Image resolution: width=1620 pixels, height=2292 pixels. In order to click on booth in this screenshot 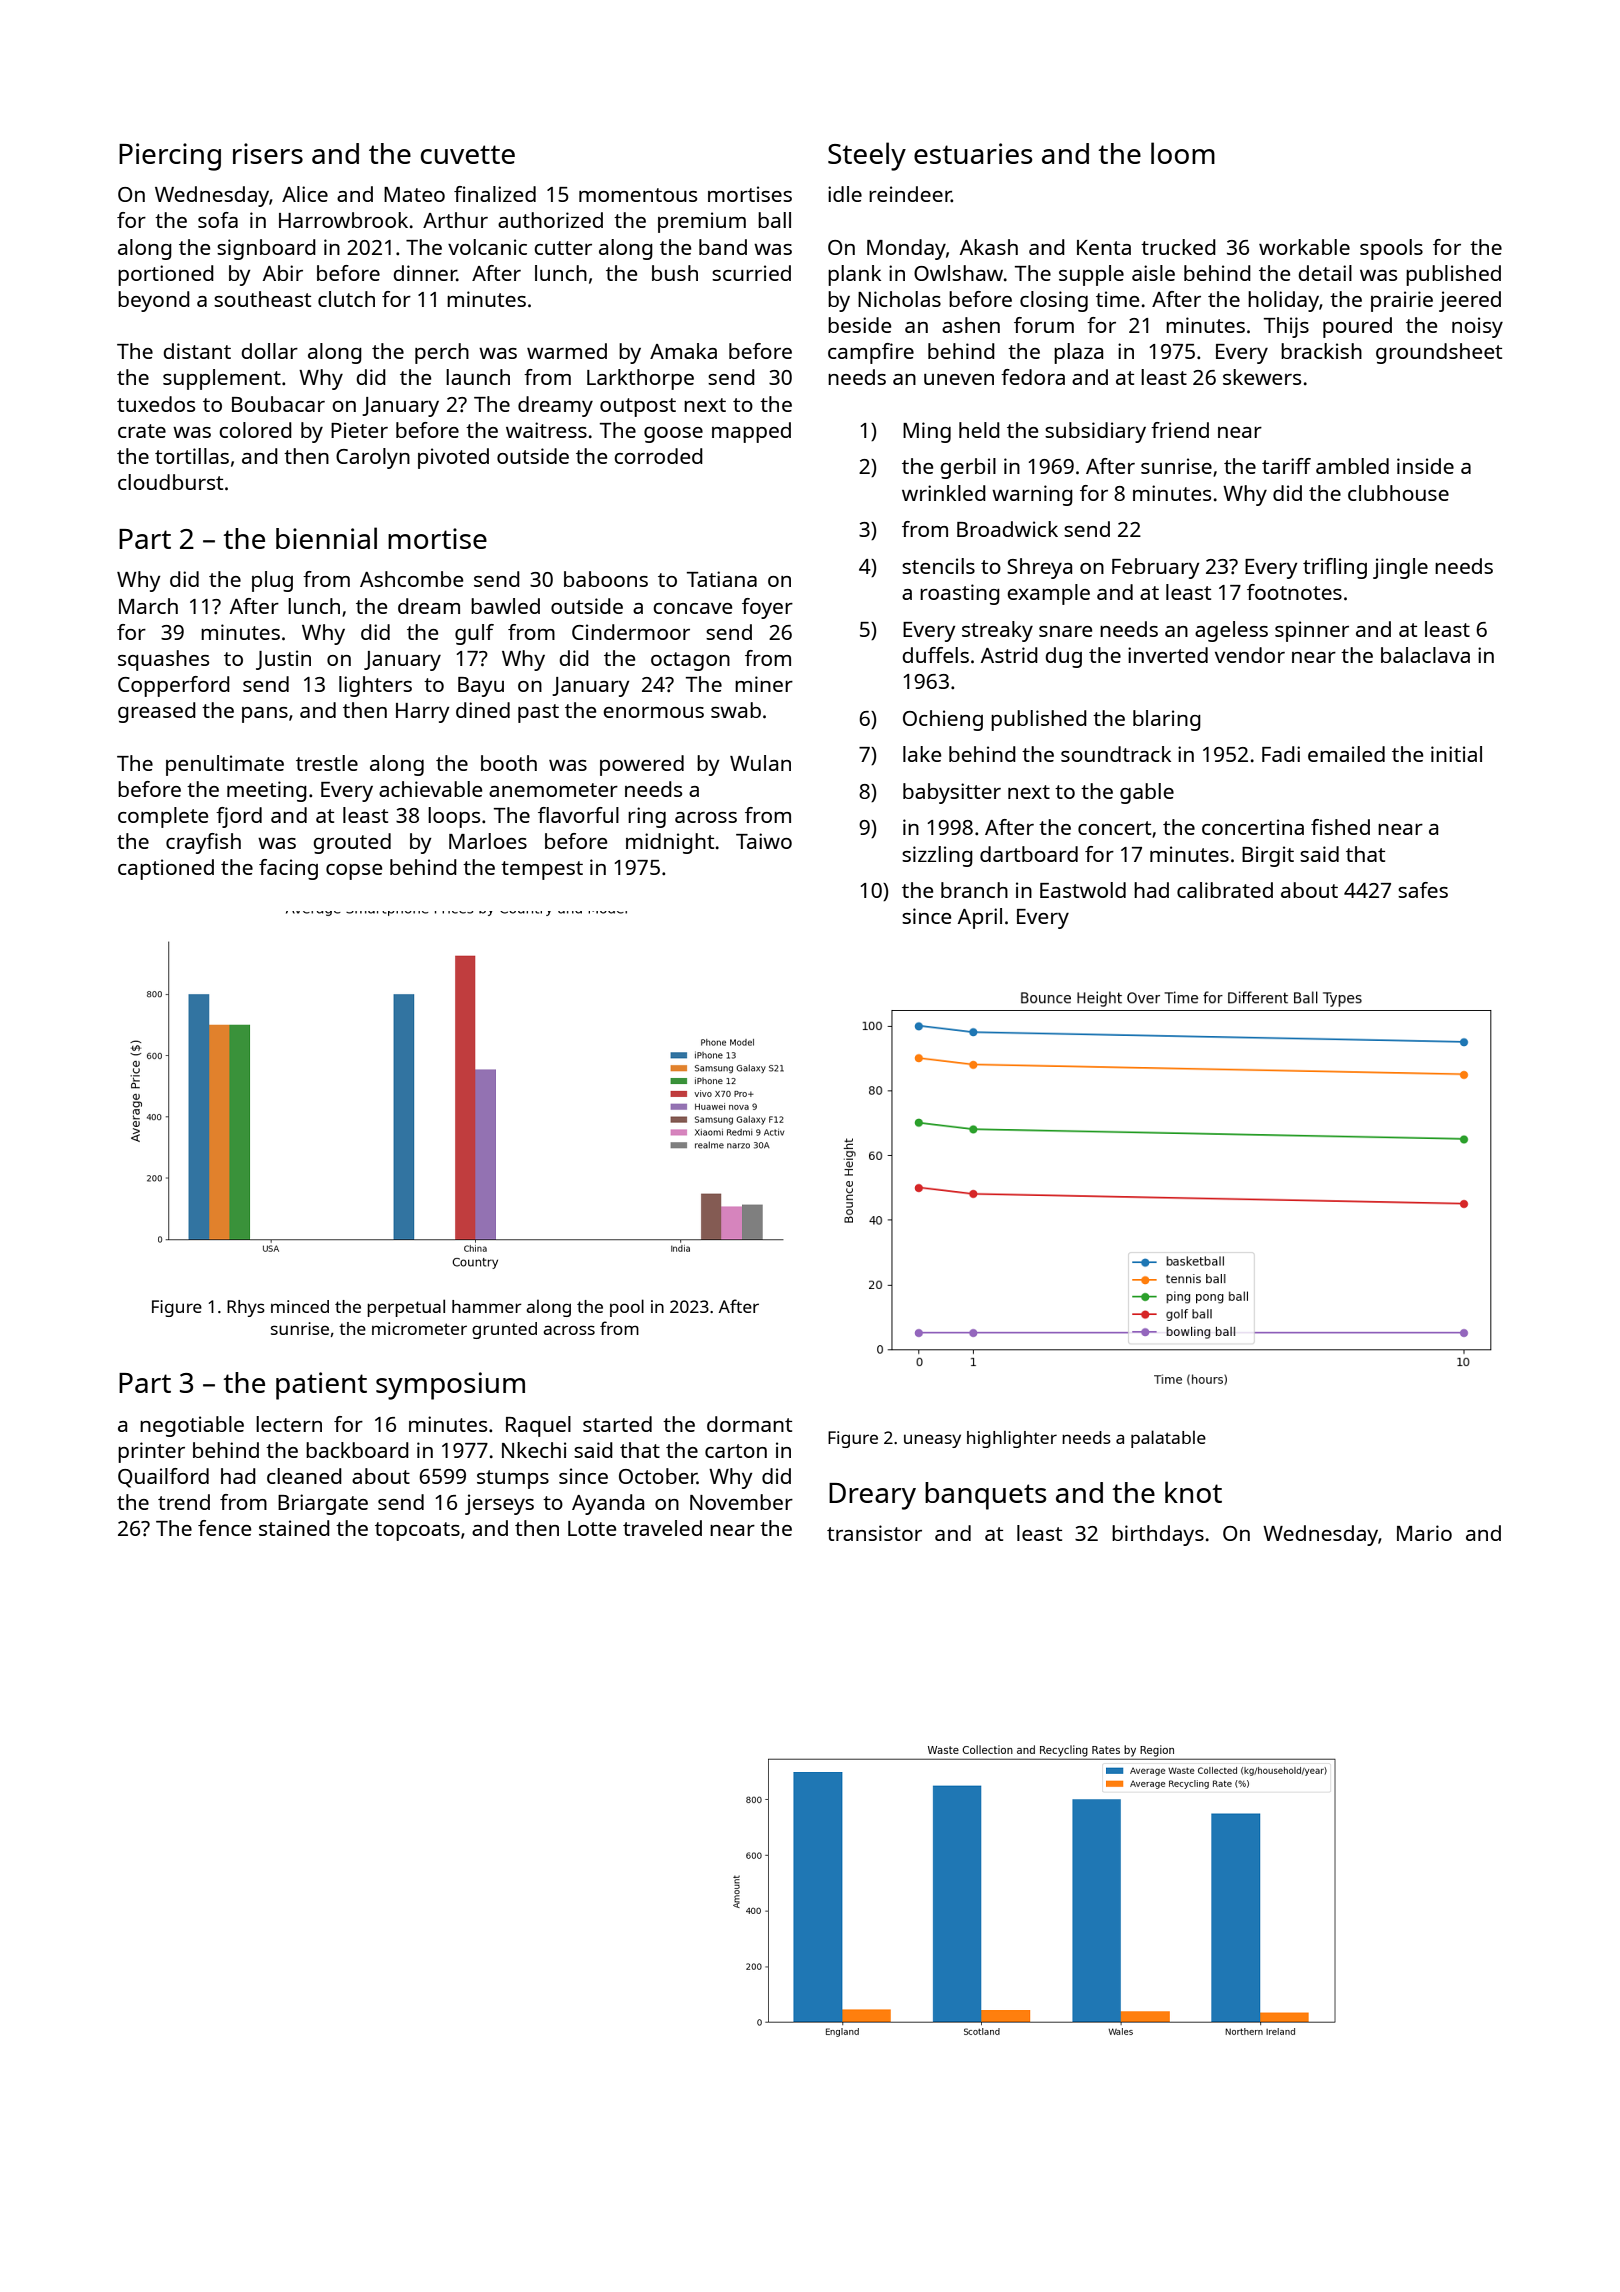, I will do `click(509, 763)`.
